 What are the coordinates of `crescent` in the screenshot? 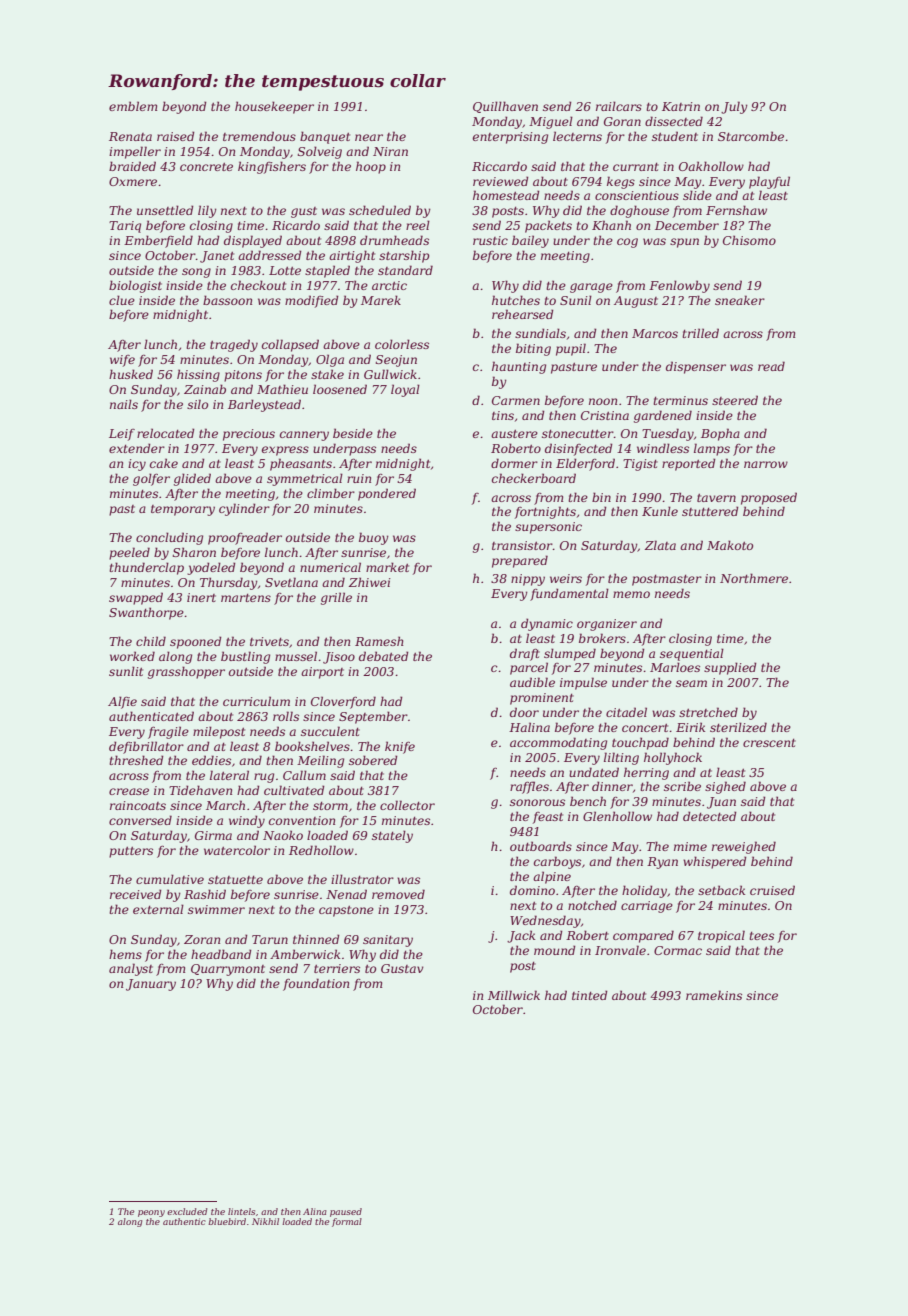 It's located at (769, 743).
